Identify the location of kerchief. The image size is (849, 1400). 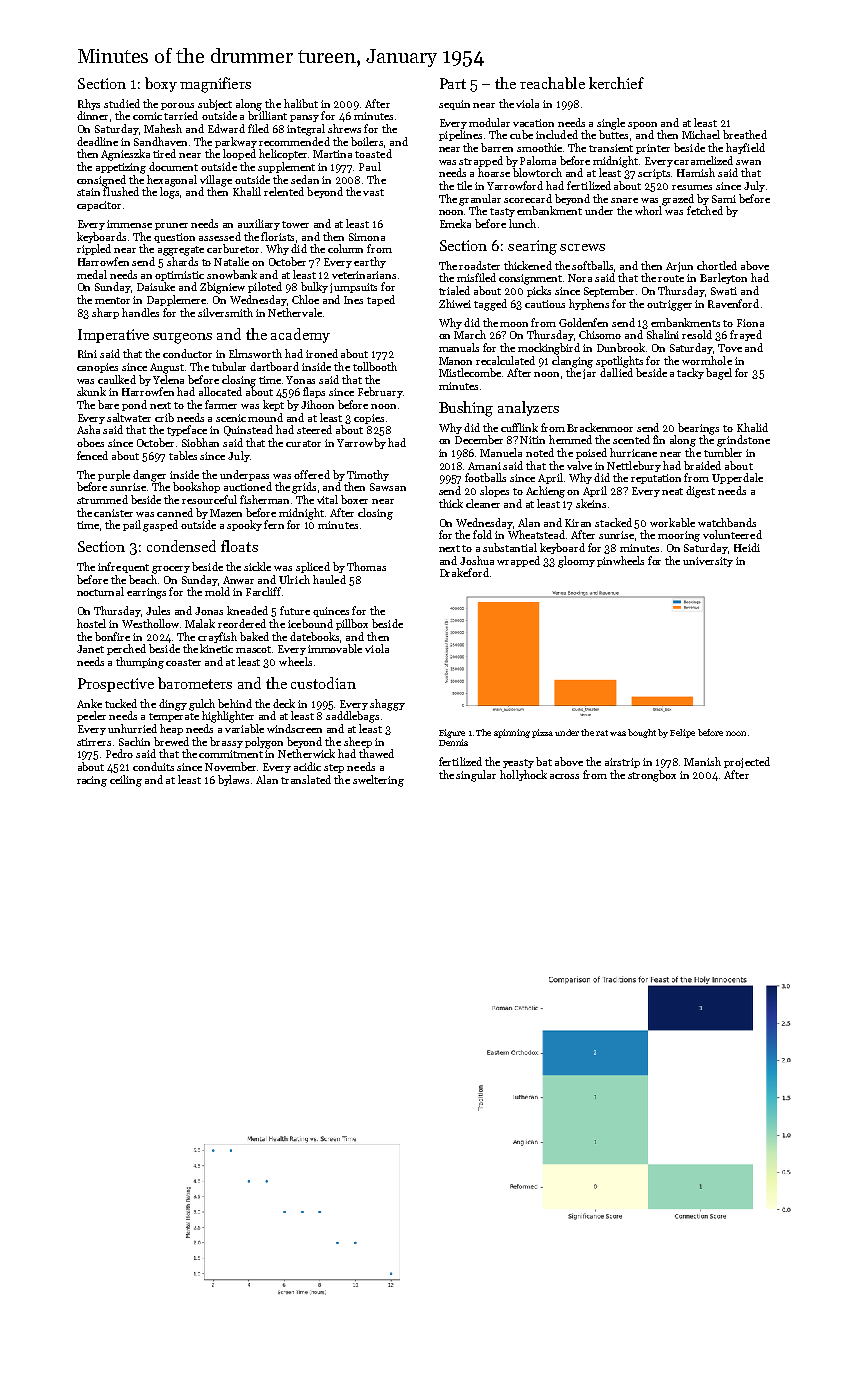
(616, 83).
